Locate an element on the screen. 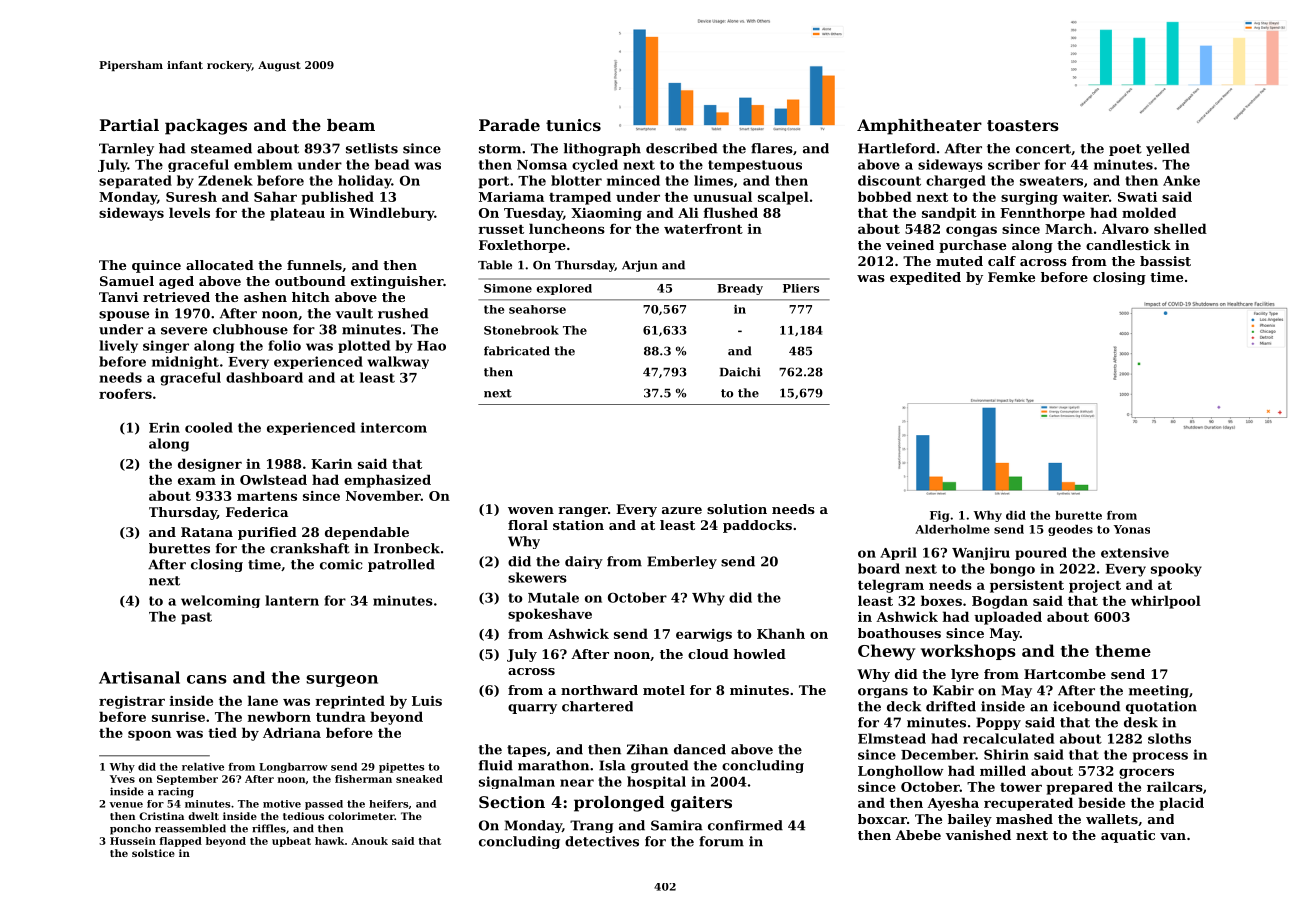 The width and height of the screenshot is (1308, 924). motel is located at coordinates (664, 690).
